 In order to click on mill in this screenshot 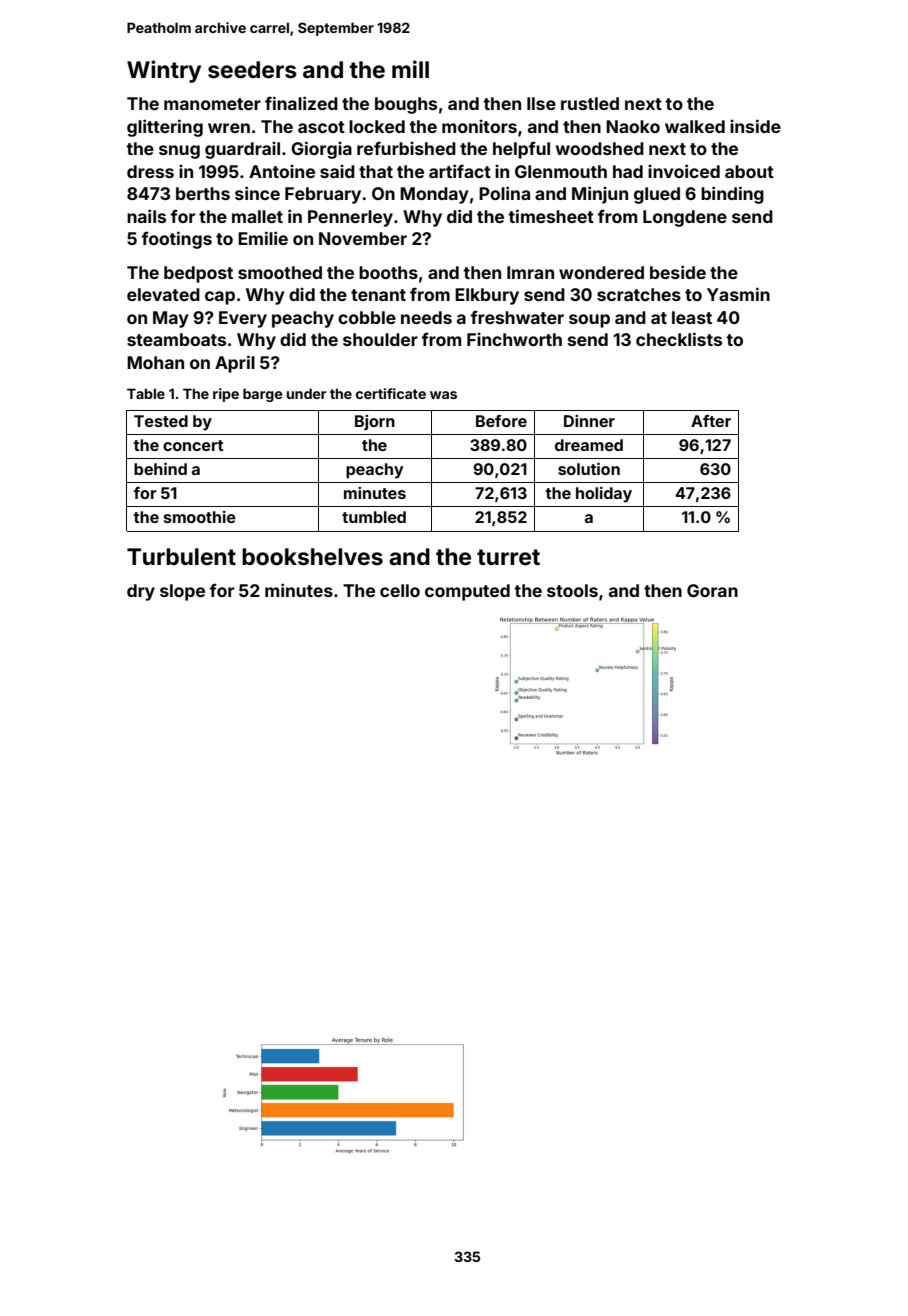, I will do `click(410, 69)`.
